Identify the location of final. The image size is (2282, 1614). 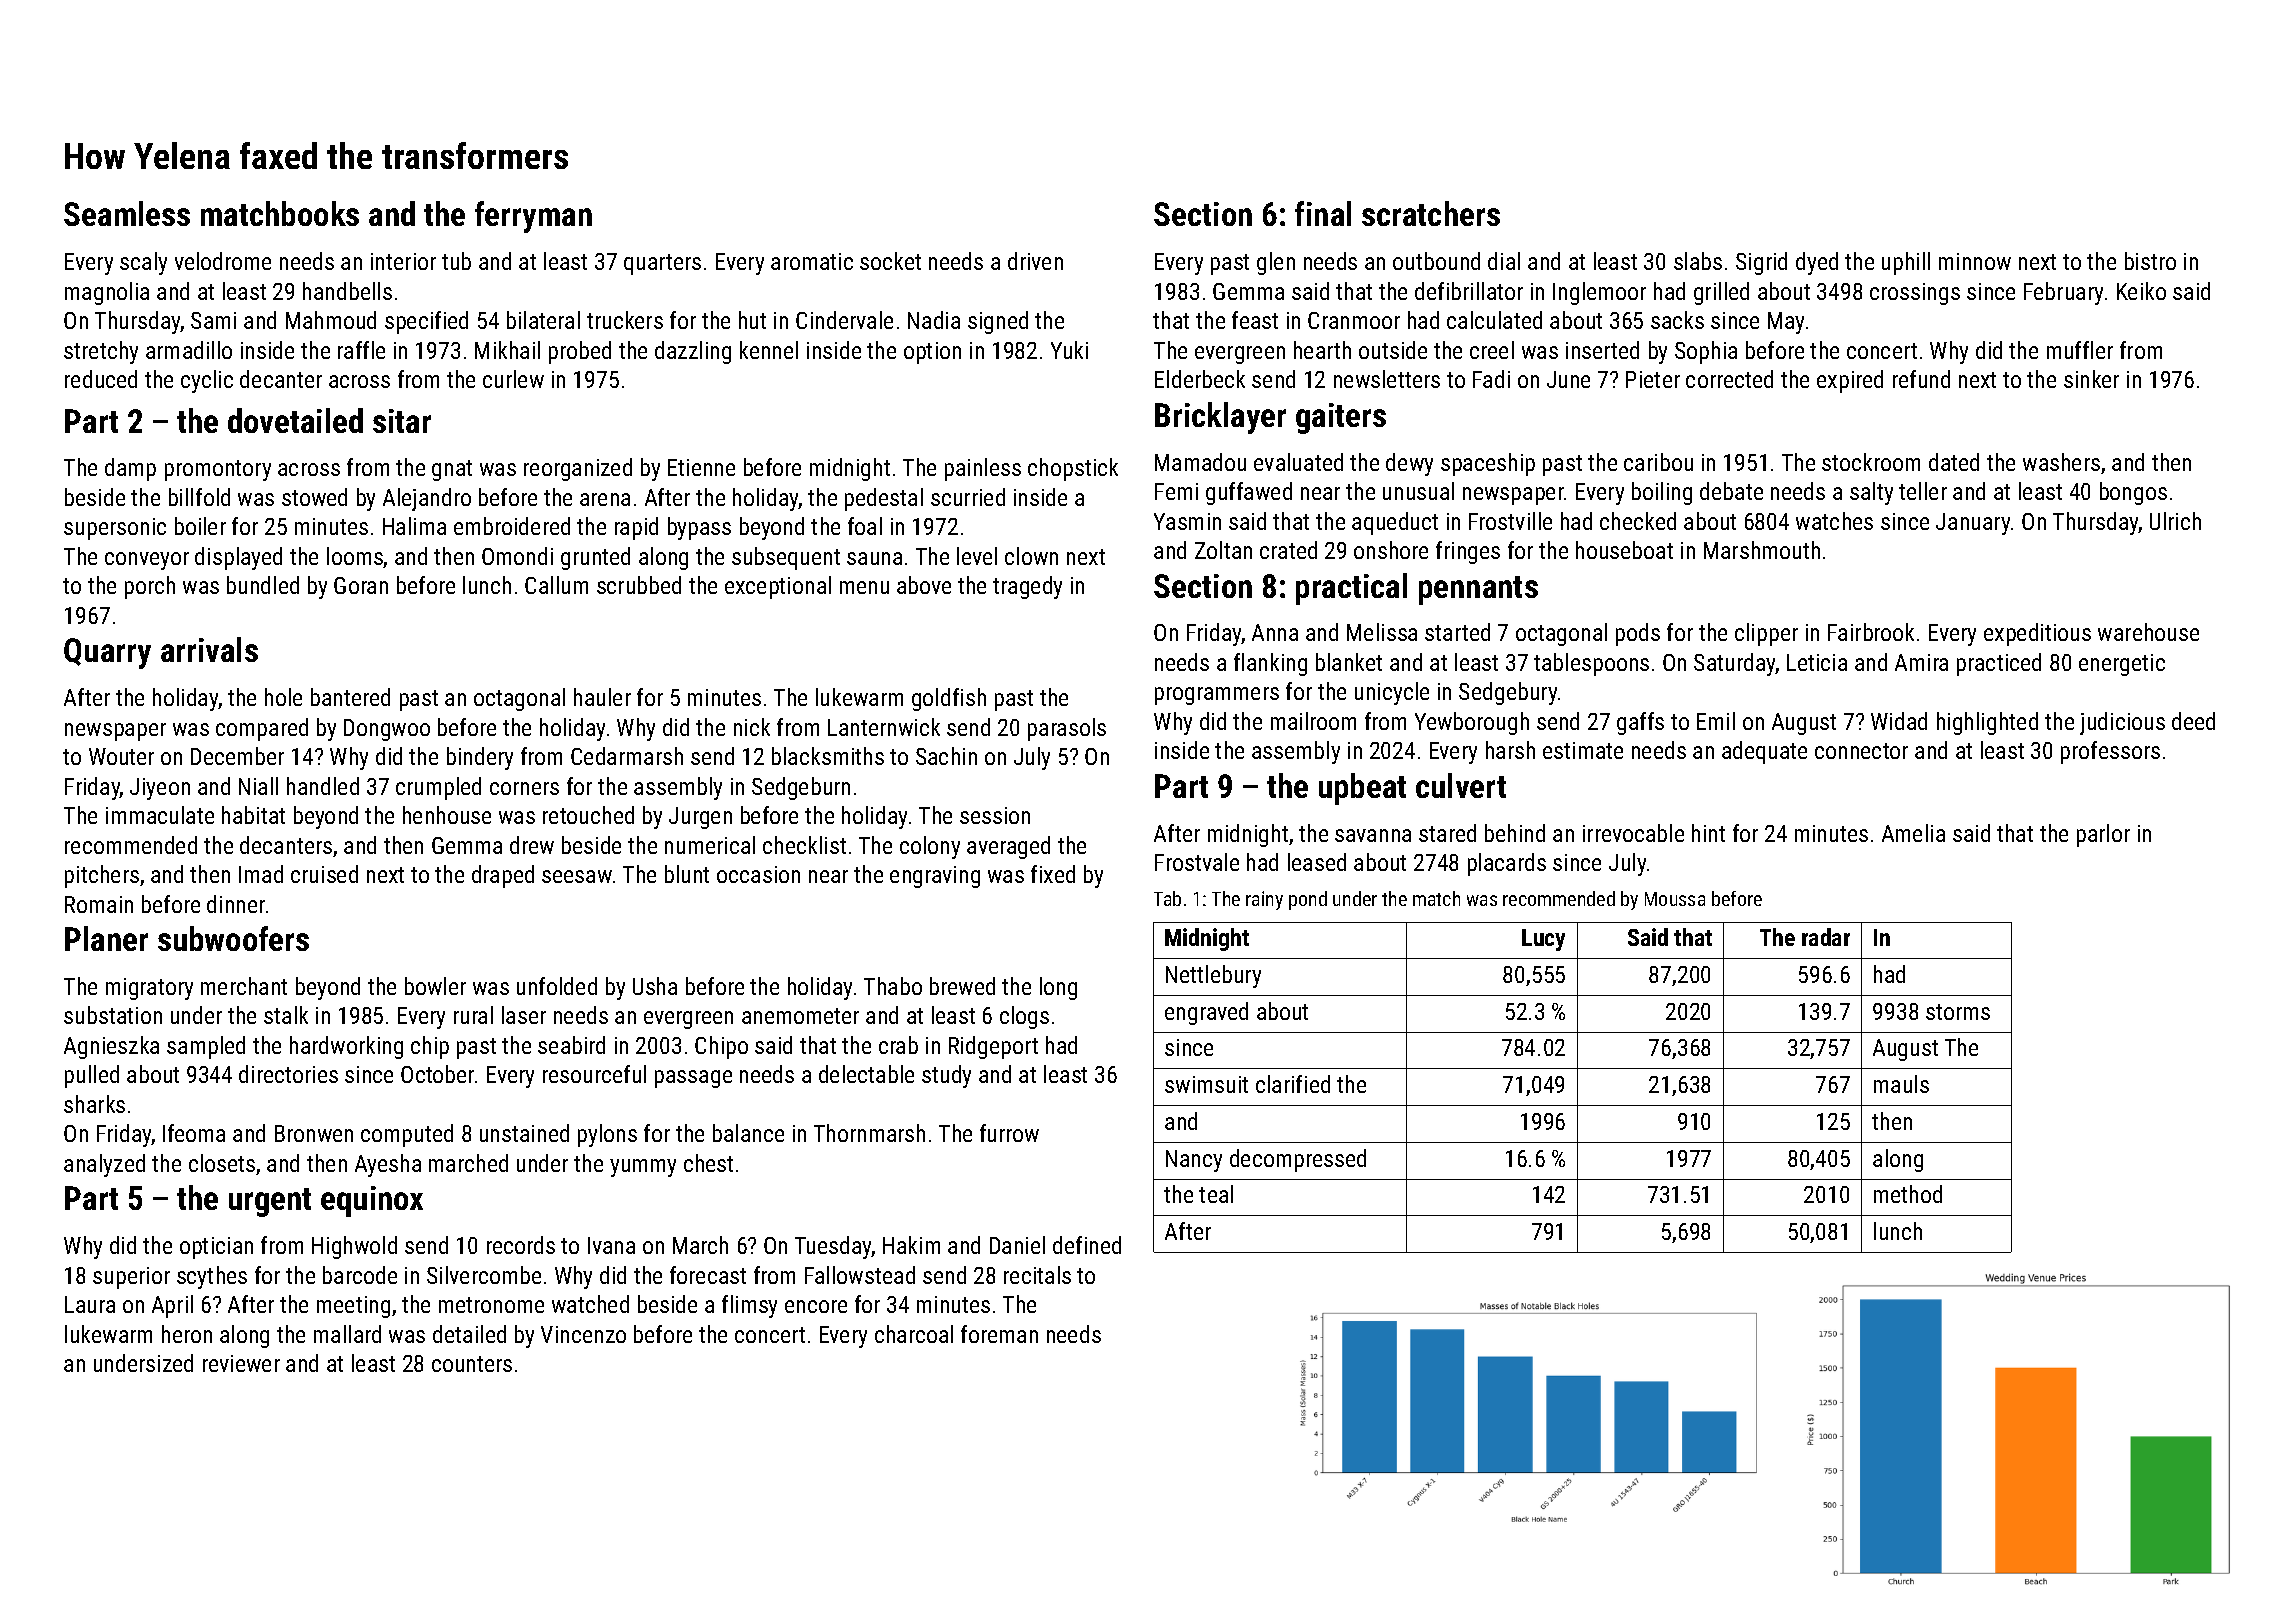
(1323, 213).
